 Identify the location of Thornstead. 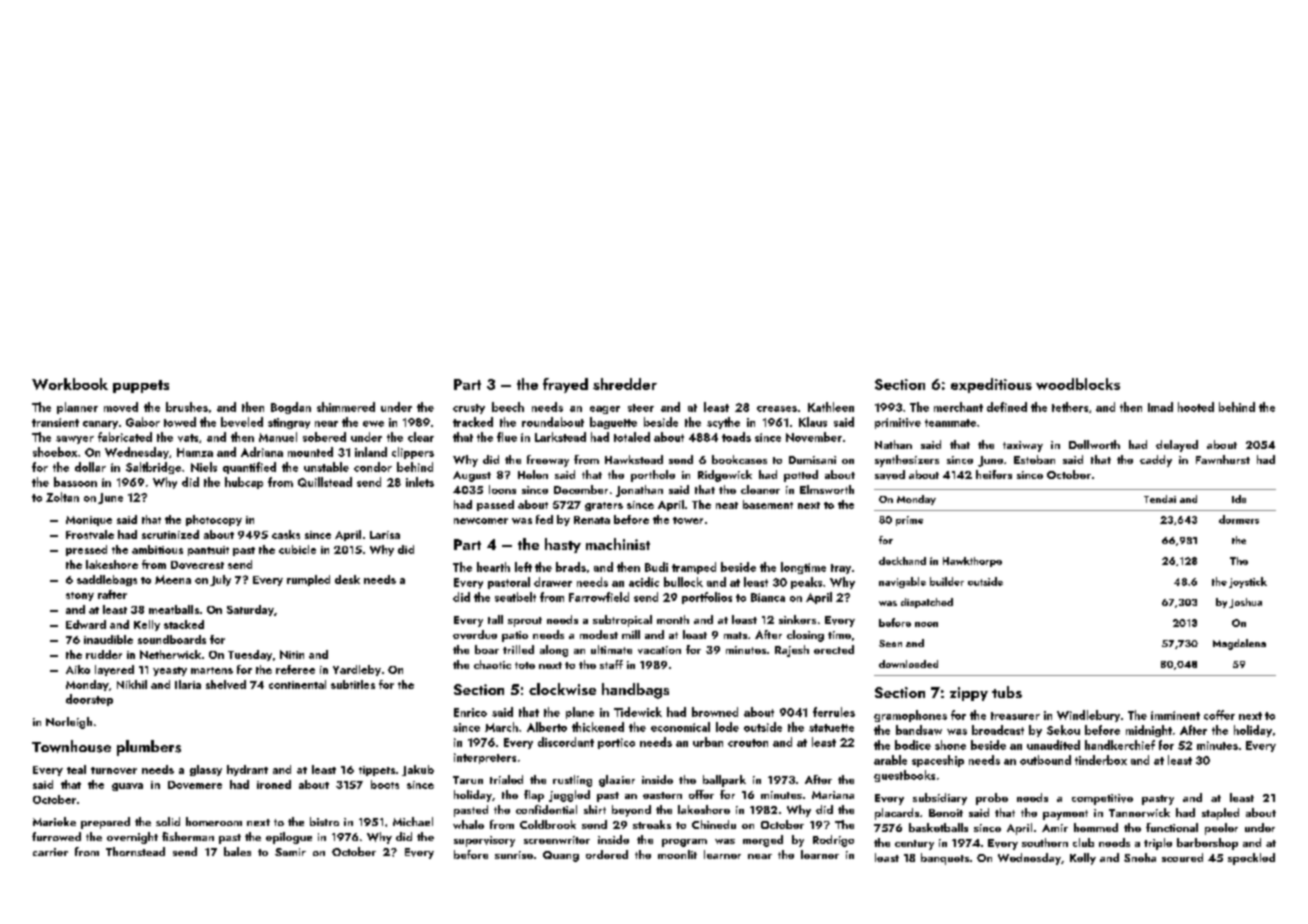
(135, 851).
